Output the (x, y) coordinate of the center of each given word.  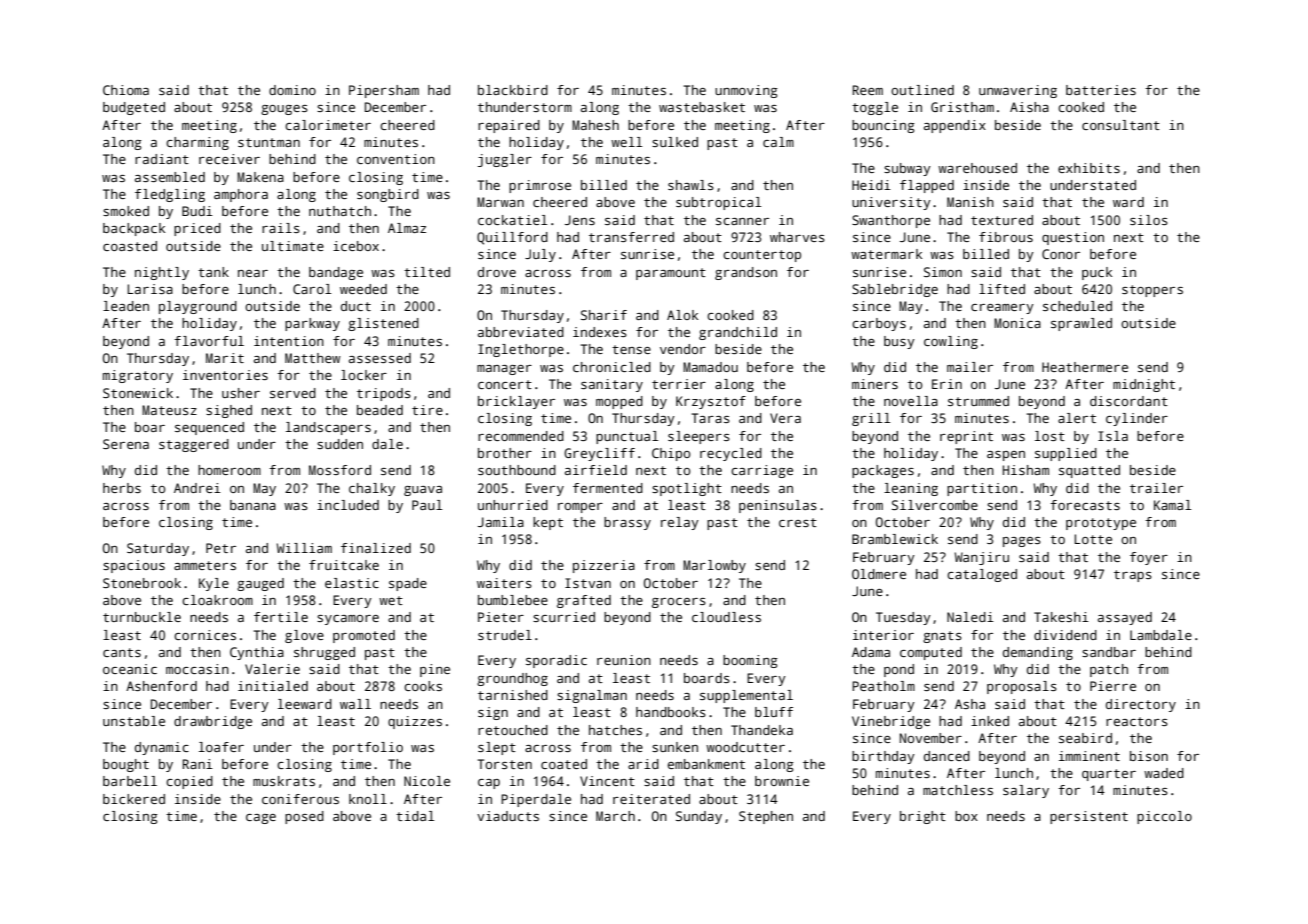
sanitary (612, 385)
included (348, 505)
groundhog (512, 679)
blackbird (513, 90)
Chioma (126, 90)
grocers (679, 603)
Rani (198, 764)
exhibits (1089, 168)
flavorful (209, 341)
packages (883, 471)
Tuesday (903, 618)
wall (355, 704)
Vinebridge (891, 722)
